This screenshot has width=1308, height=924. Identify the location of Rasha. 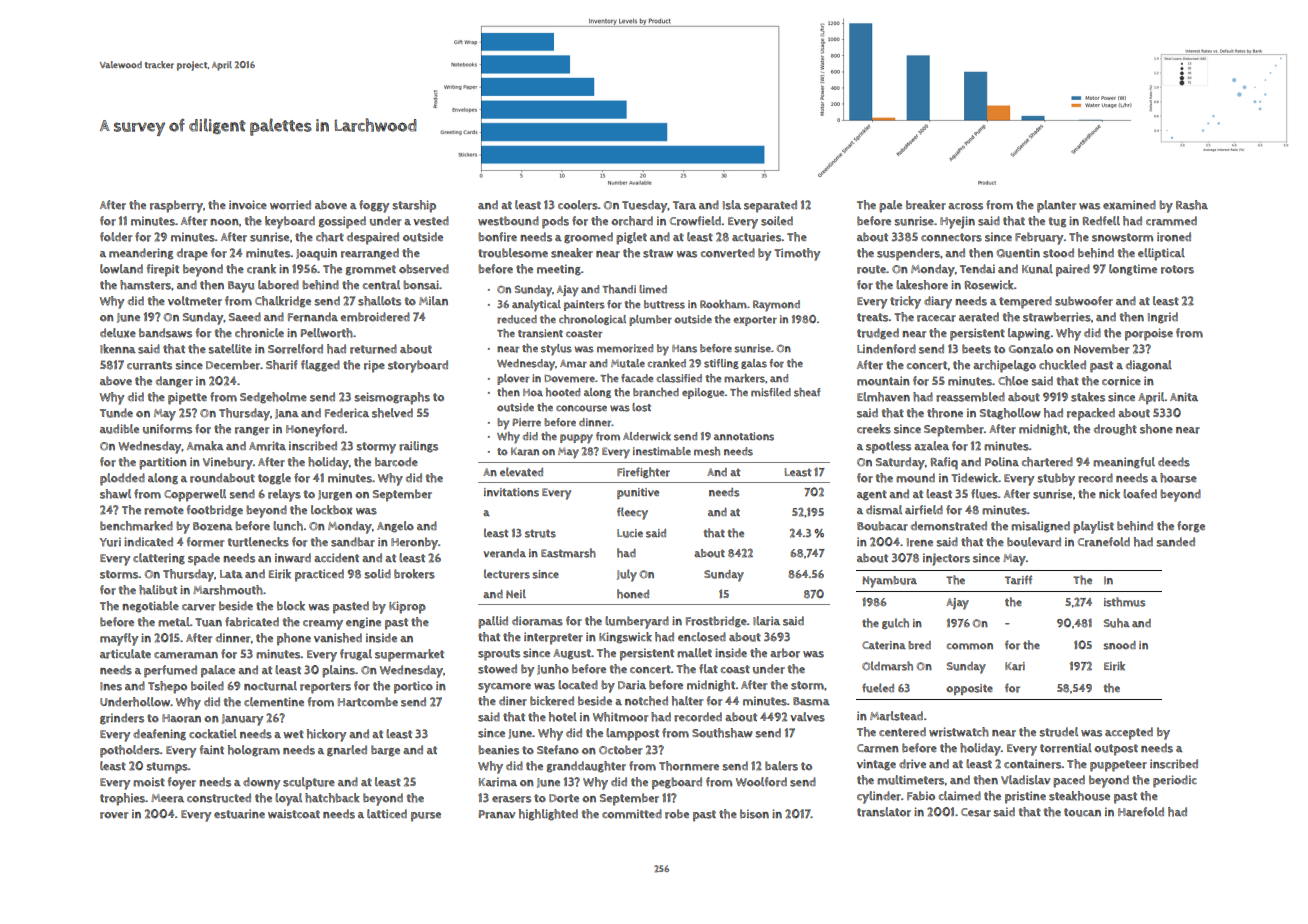
(1192, 205).
